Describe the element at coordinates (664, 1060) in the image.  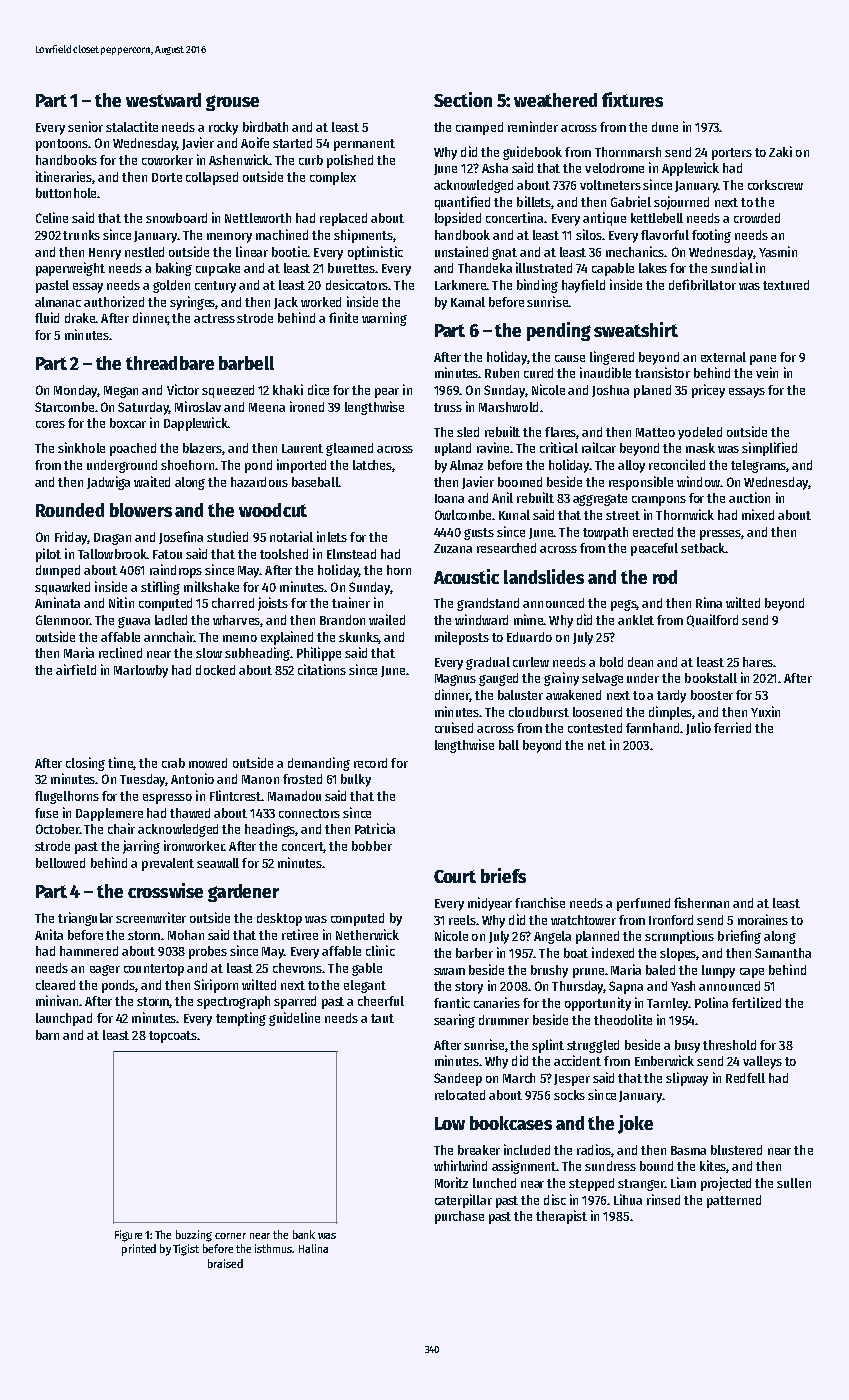
I see `Emberwick` at that location.
